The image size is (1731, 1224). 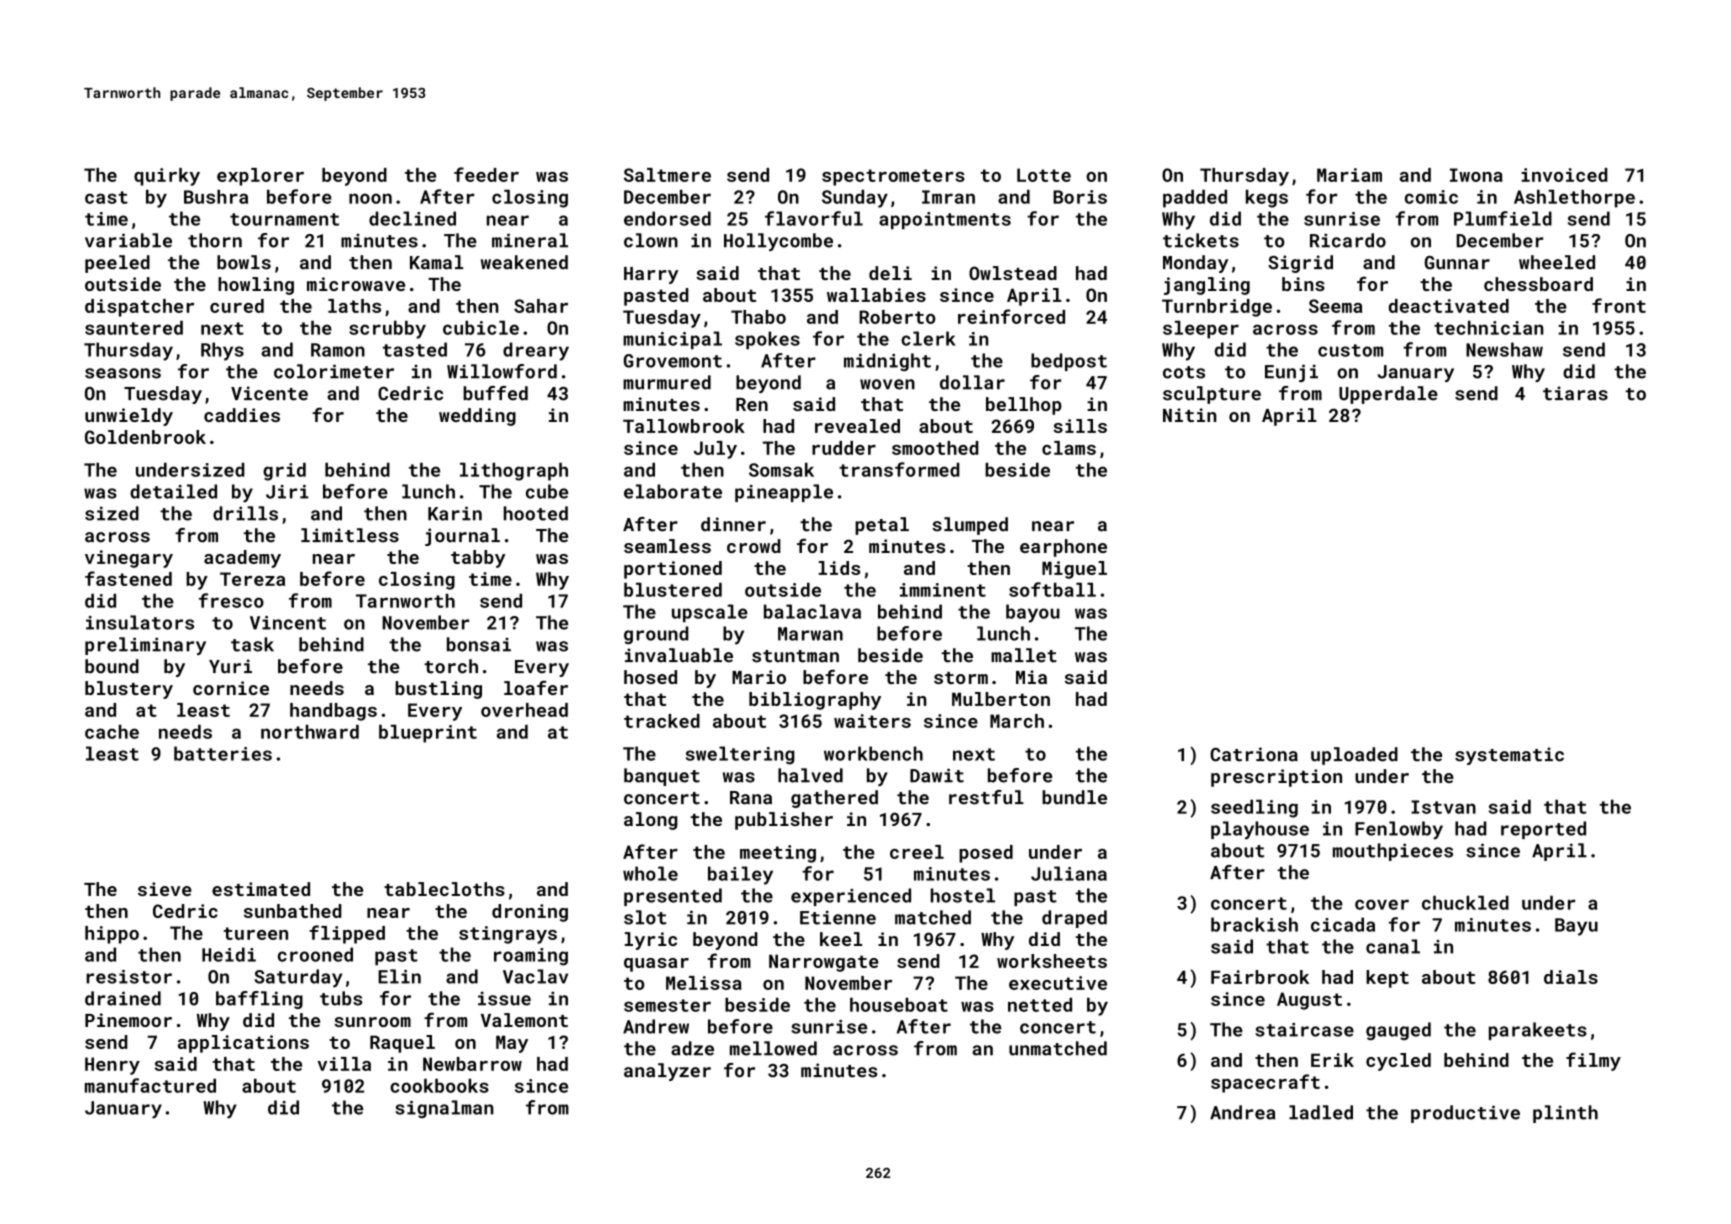 What do you see at coordinates (893, 177) in the page?
I see `spectrometers` at bounding box center [893, 177].
